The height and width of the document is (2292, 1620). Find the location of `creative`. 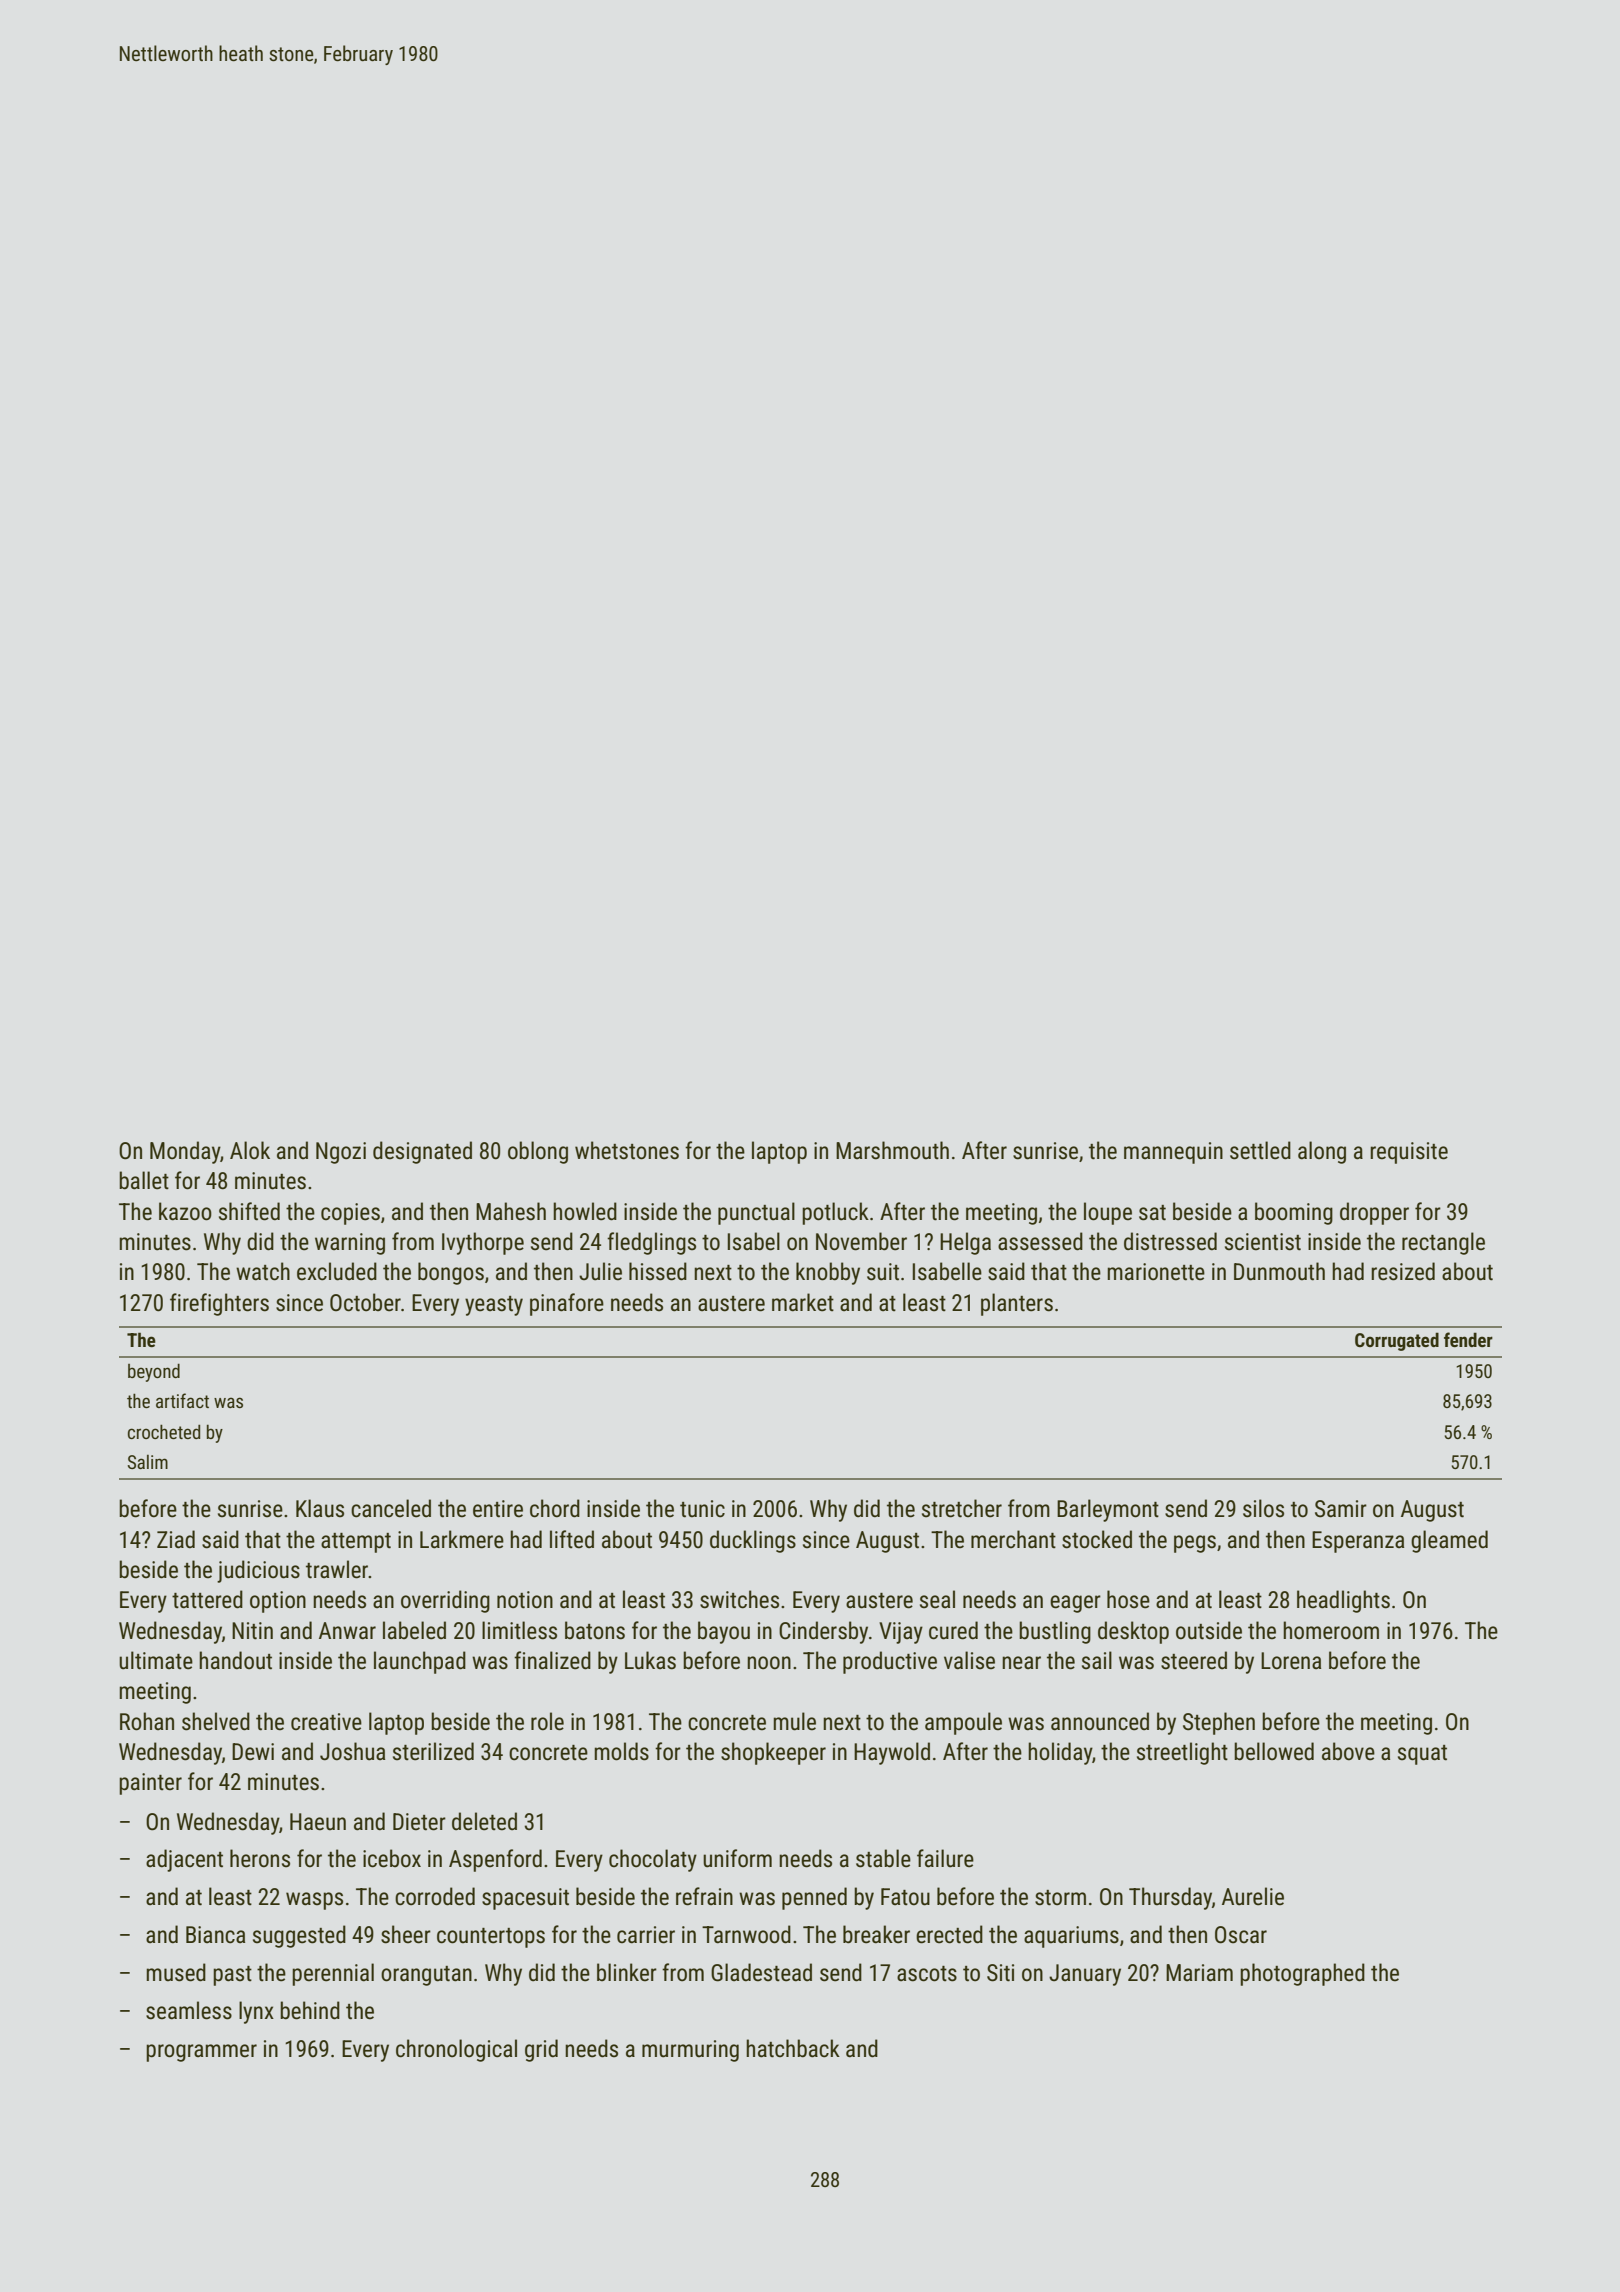

creative is located at coordinates (326, 1722).
